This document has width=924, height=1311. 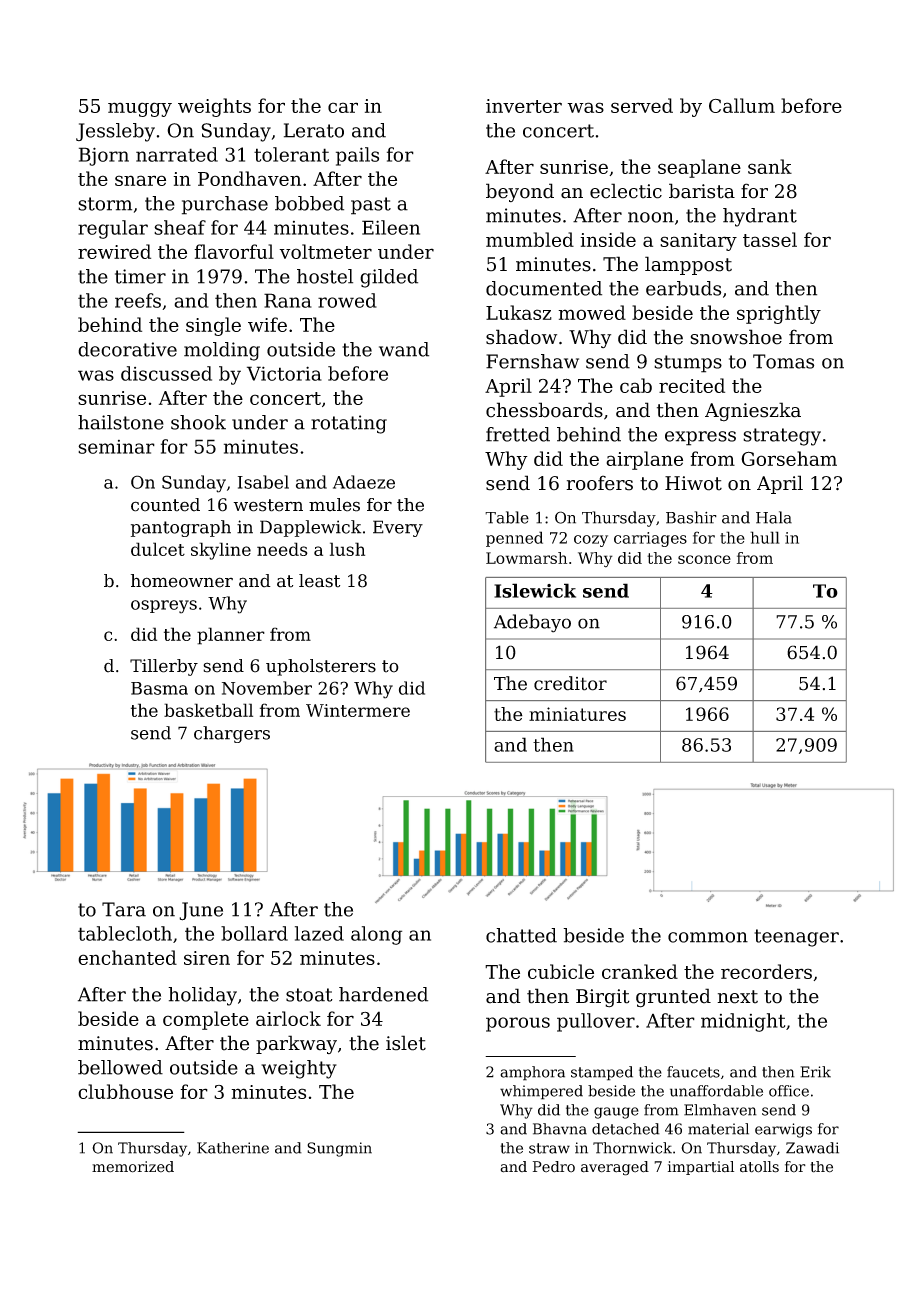 What do you see at coordinates (650, 539) in the document?
I see `carriages` at bounding box center [650, 539].
